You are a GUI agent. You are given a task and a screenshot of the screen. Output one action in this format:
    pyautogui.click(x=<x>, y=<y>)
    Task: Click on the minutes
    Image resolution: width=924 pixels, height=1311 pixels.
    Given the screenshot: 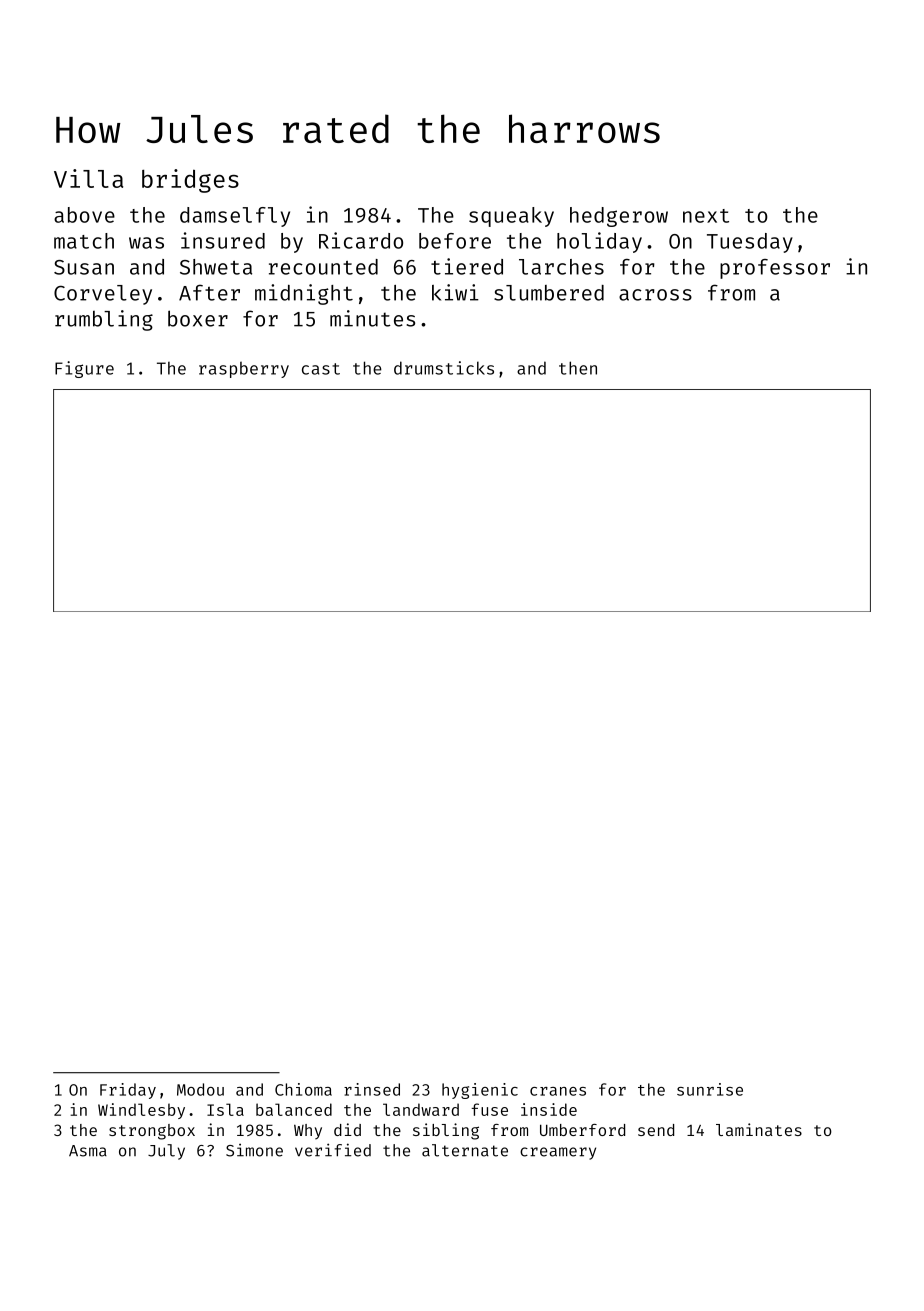 What is the action you would take?
    pyautogui.click(x=372, y=318)
